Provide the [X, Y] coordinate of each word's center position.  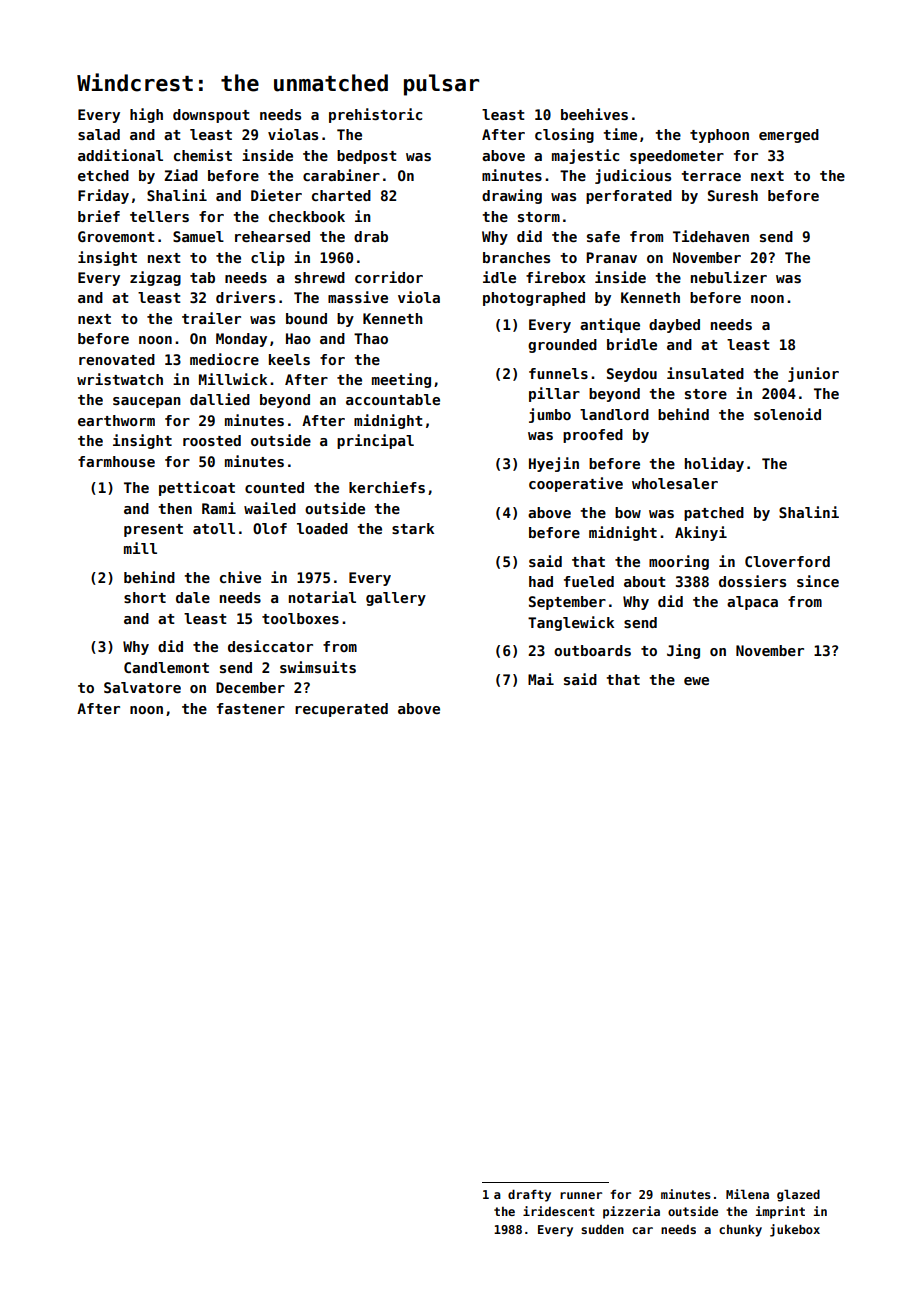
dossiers [752, 581]
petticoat [197, 488]
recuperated [341, 710]
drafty [529, 1195]
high [146, 115]
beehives [594, 114]
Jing [683, 651]
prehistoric [375, 115]
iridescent [559, 1211]
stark [413, 528]
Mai [541, 679]
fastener [251, 708]
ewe [696, 681]
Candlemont [166, 667]
